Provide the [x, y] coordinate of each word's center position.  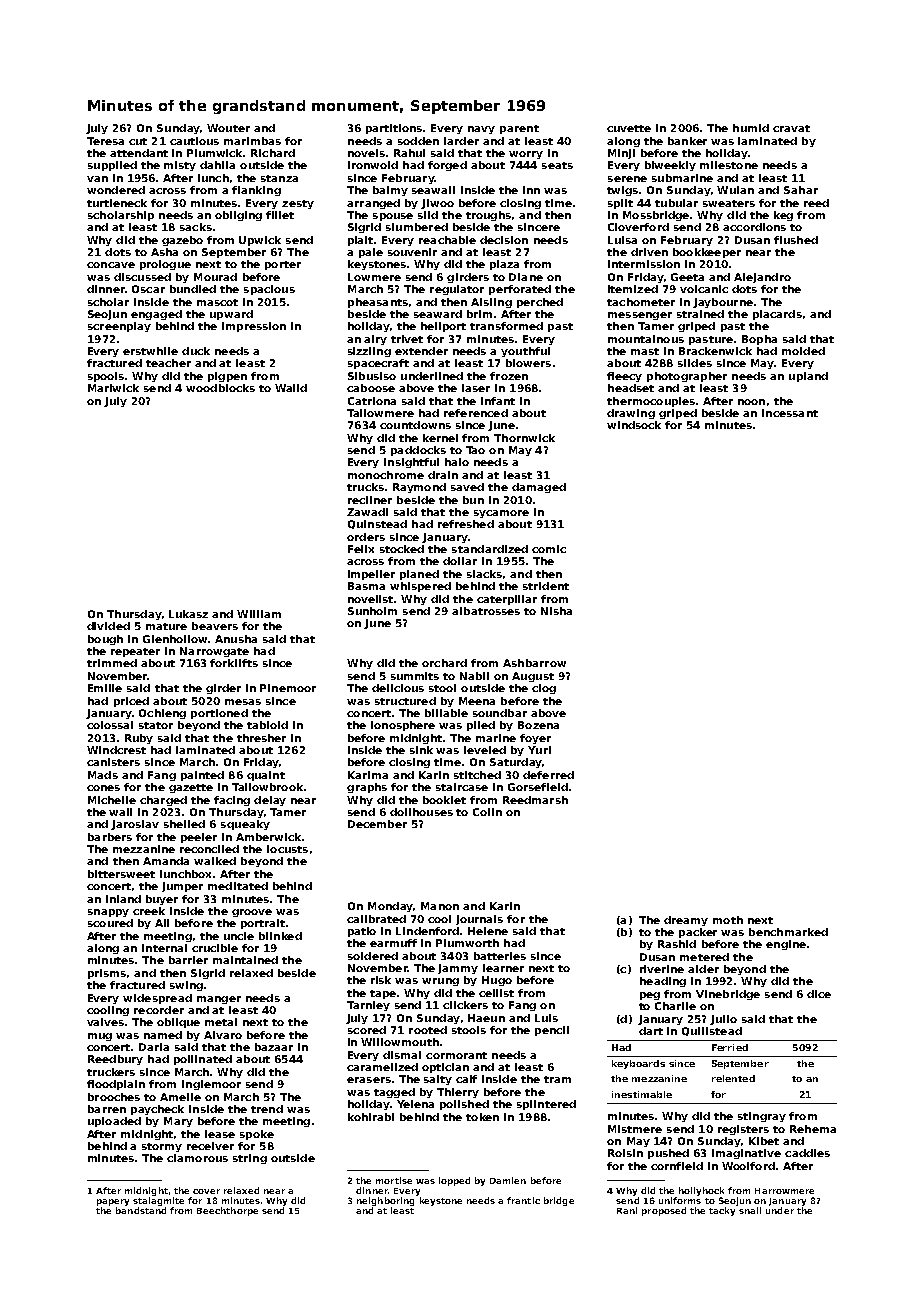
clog [544, 689]
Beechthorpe [227, 1211]
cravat [791, 128]
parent [519, 129]
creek [149, 911]
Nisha [556, 611]
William [259, 614]
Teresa [105, 141]
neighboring [385, 1201]
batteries [500, 956]
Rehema [813, 1129]
